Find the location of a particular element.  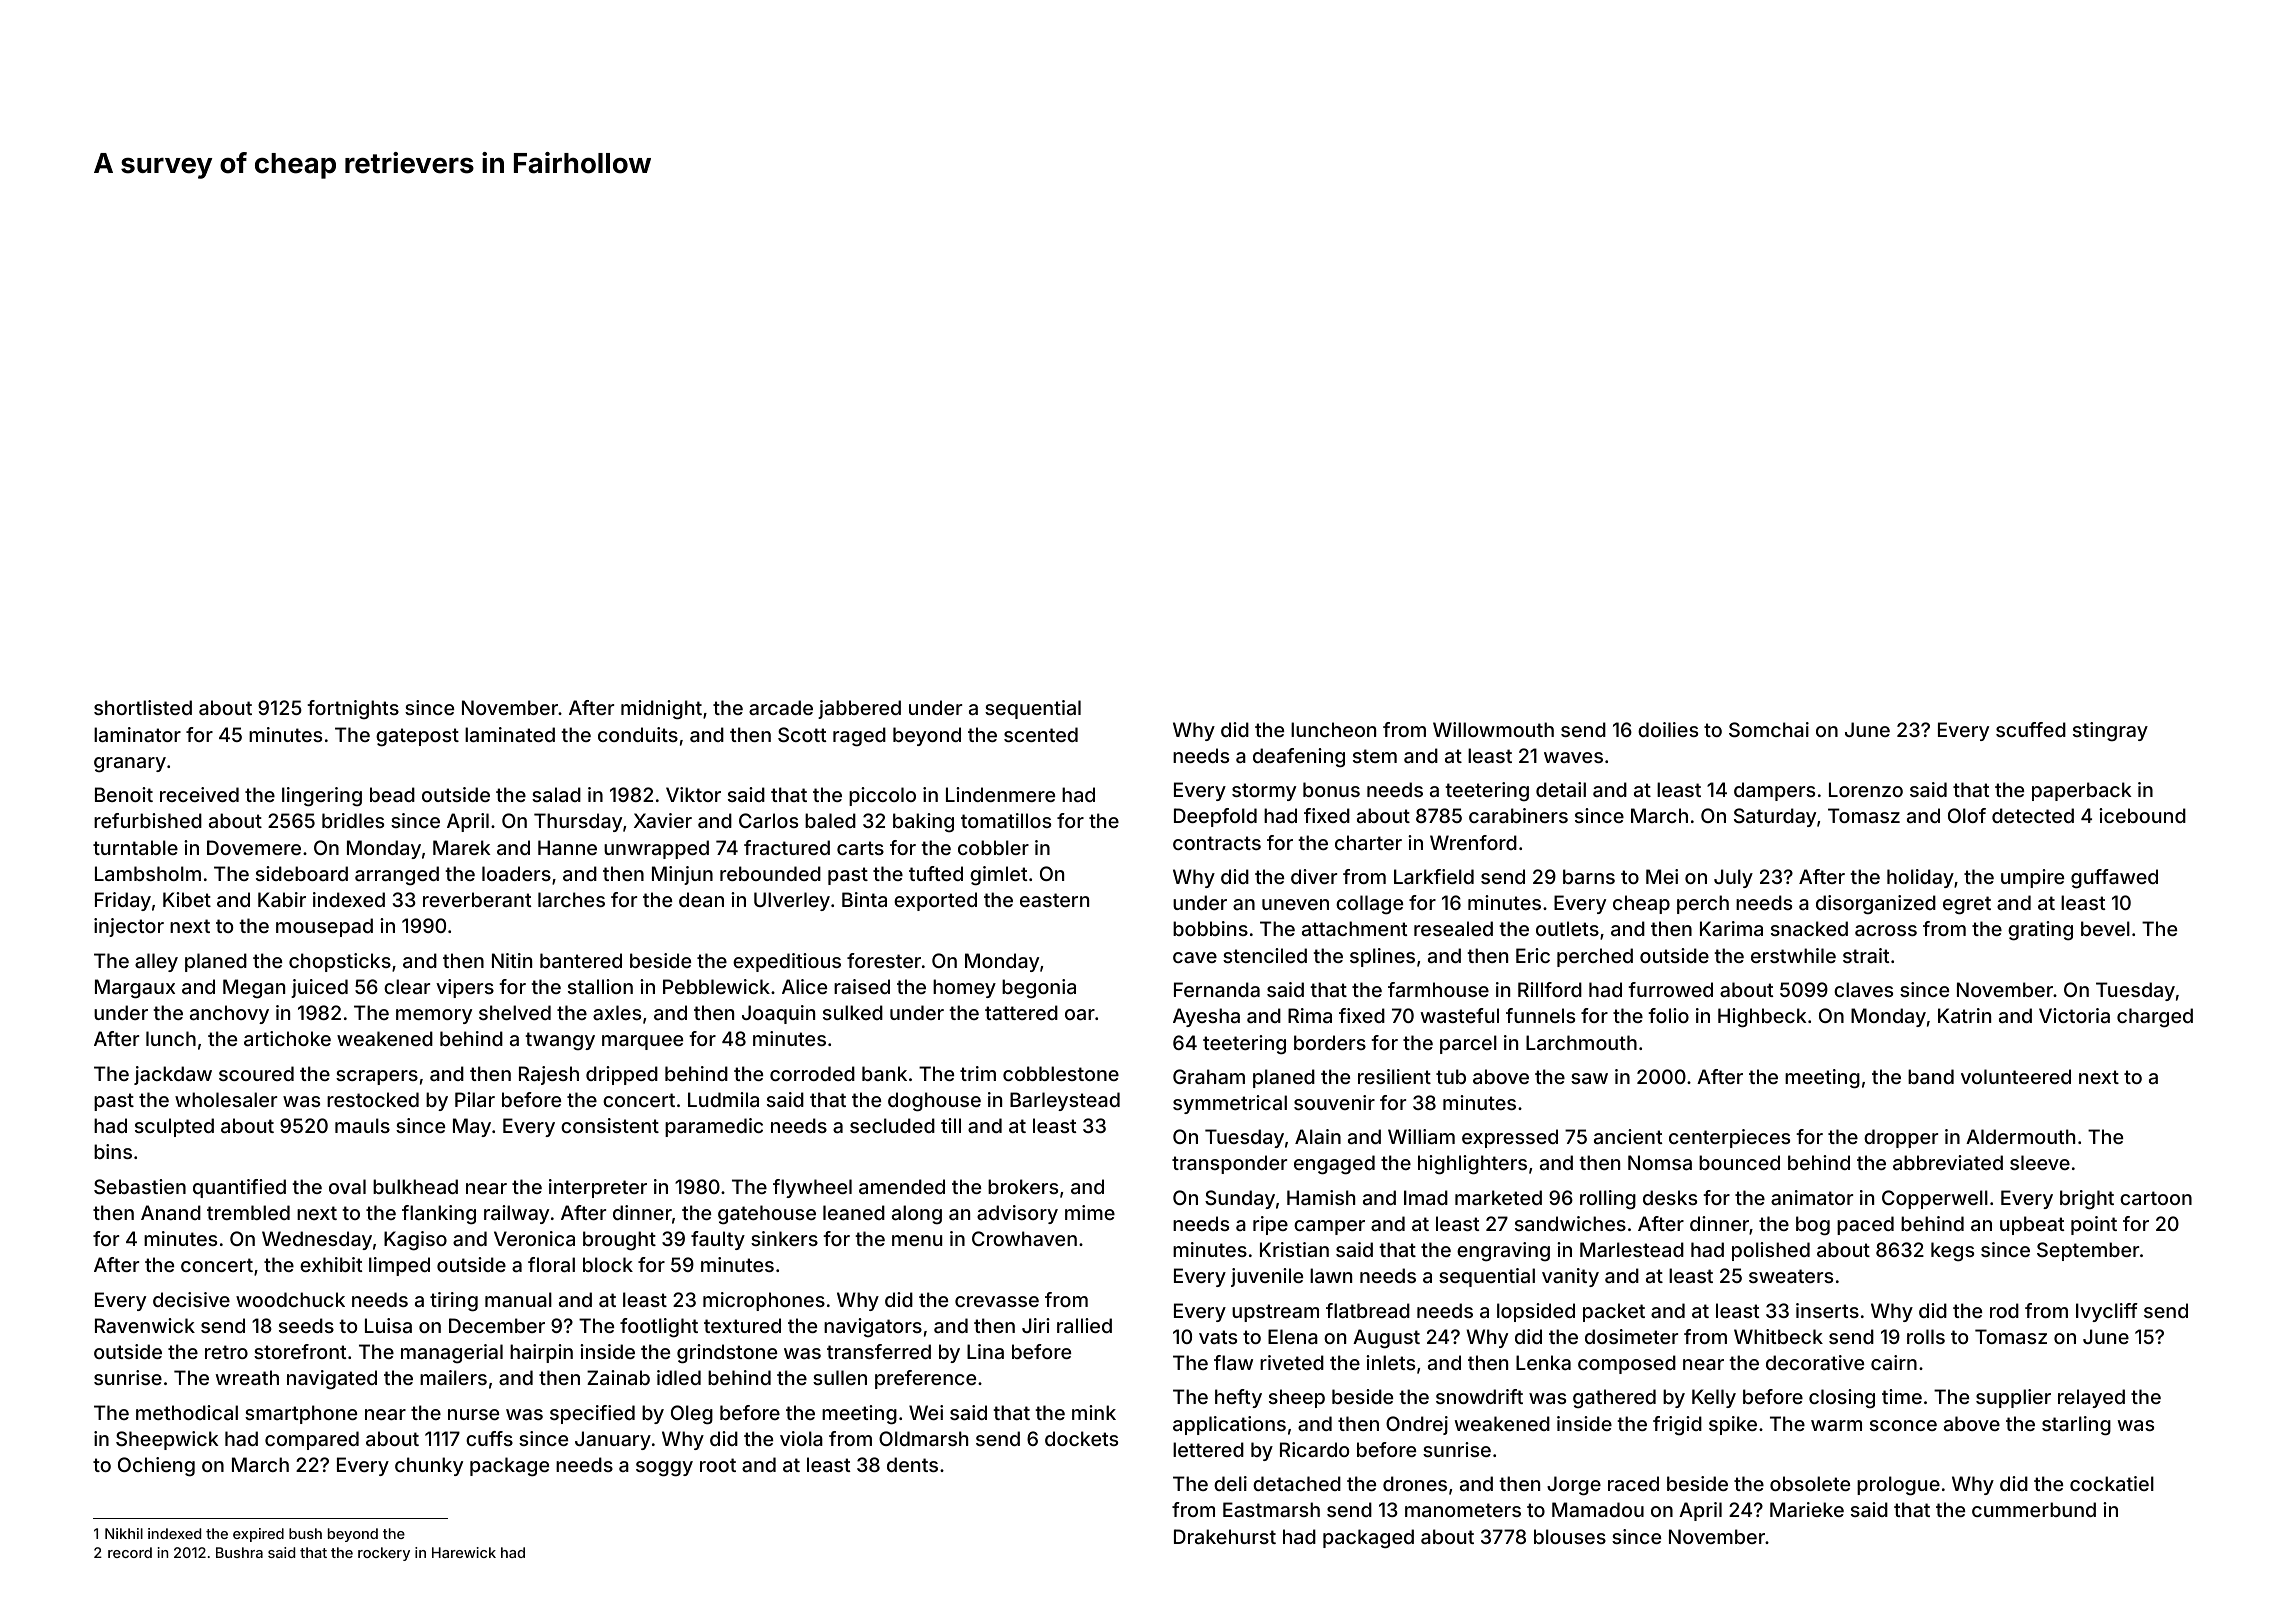

Minjun is located at coordinates (682, 875).
